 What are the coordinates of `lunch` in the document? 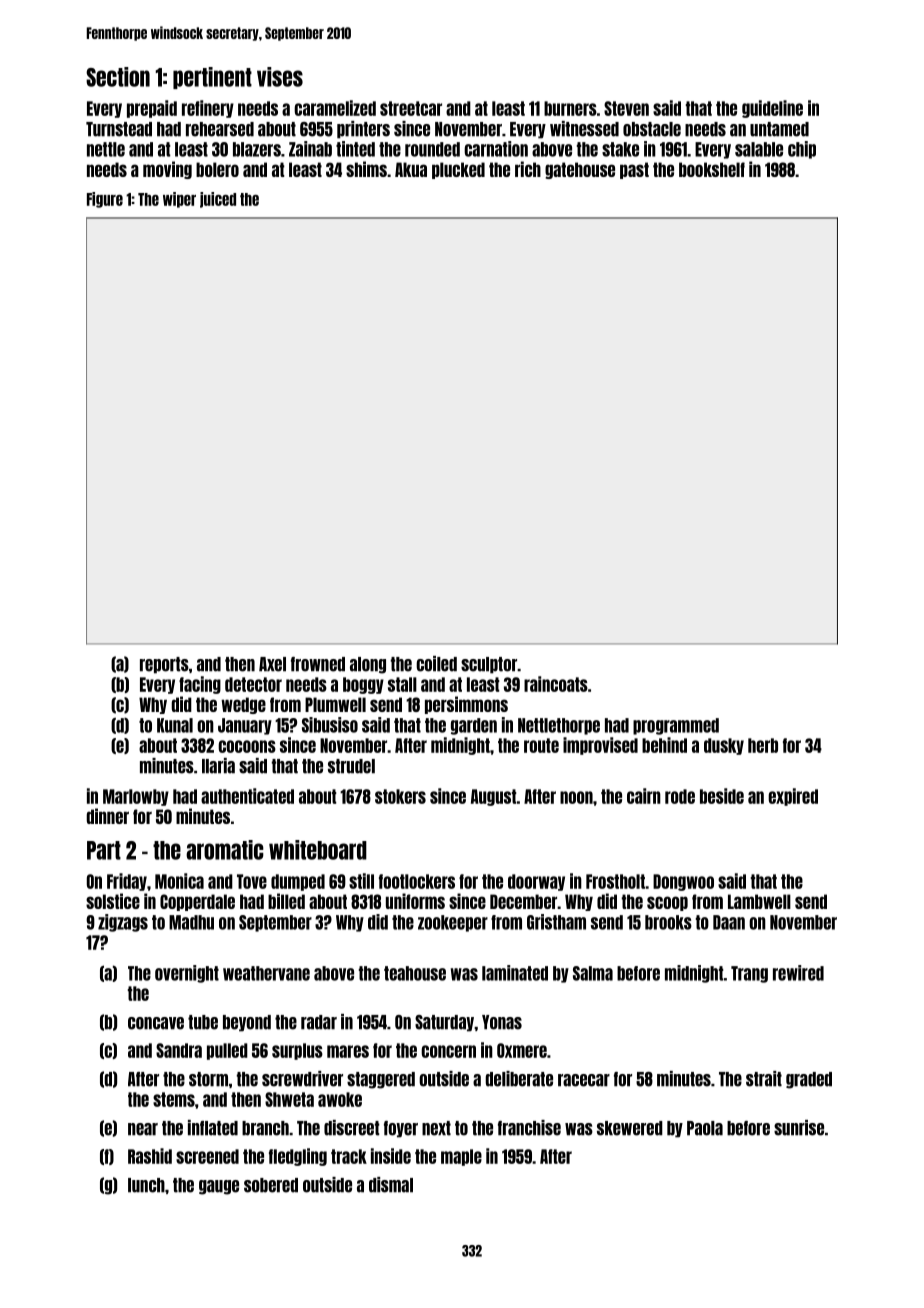 It's located at (146, 1185).
